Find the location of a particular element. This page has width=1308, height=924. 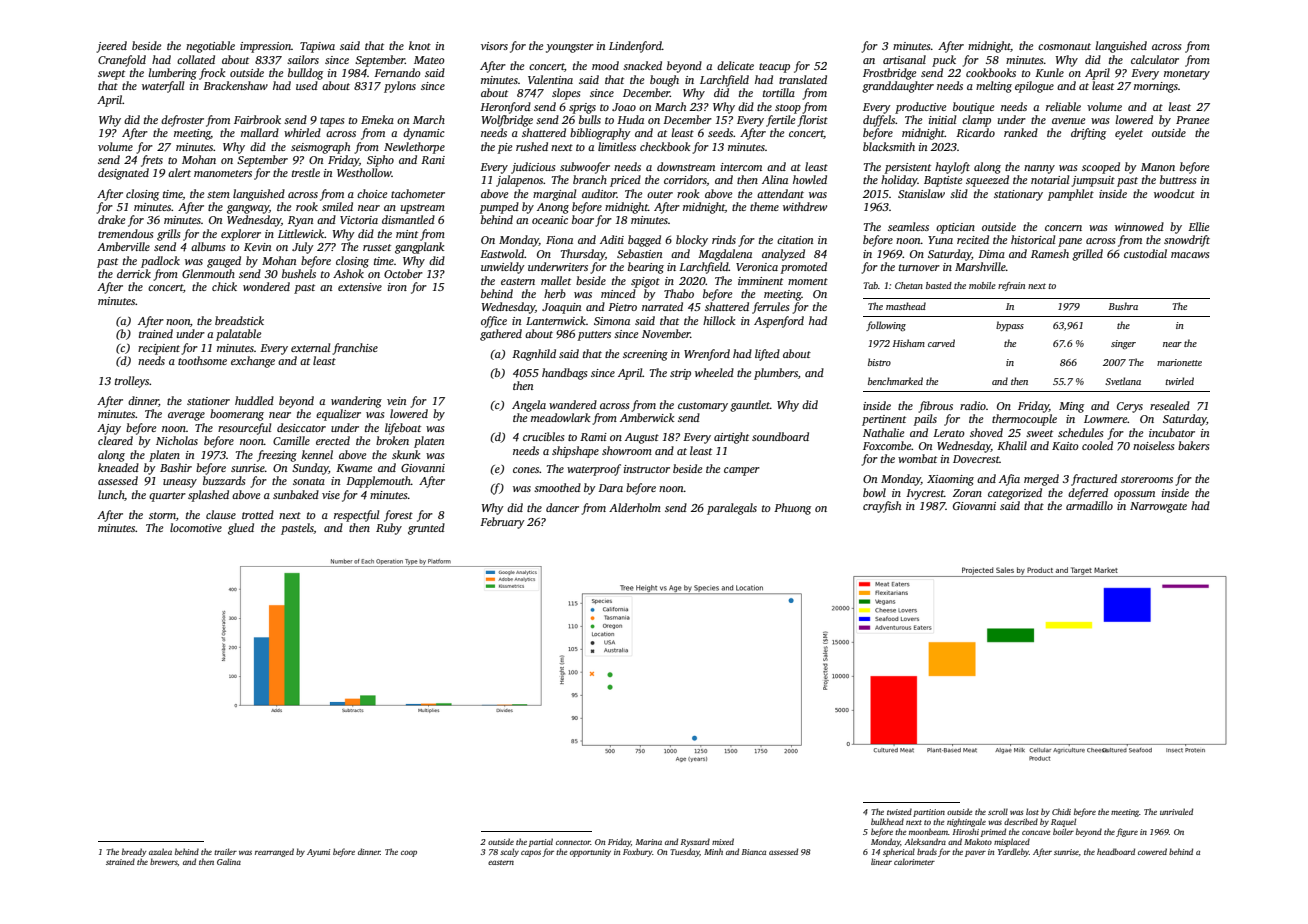

negotiable is located at coordinates (210, 47).
